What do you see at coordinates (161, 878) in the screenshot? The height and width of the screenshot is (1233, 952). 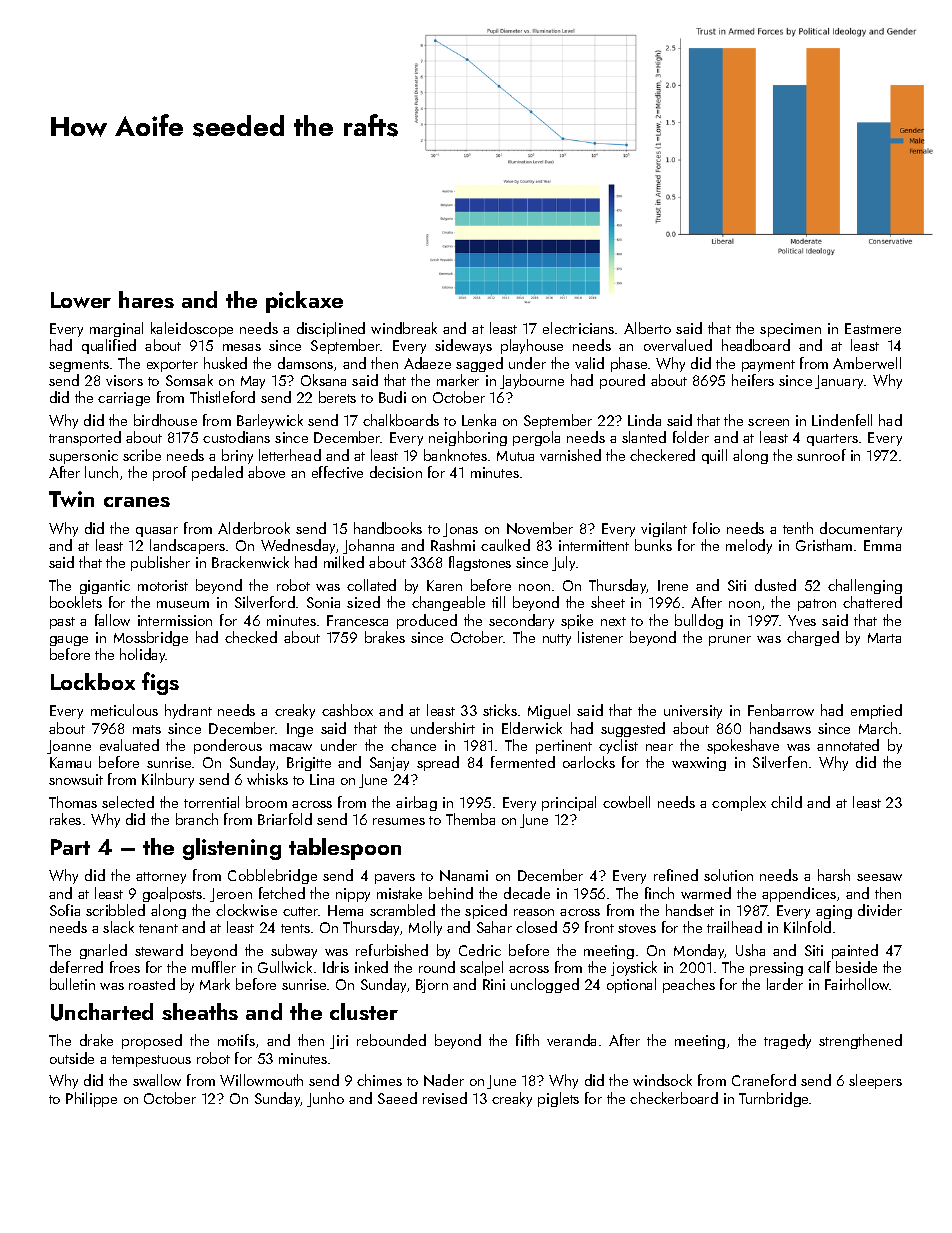 I see `attorney` at bounding box center [161, 878].
